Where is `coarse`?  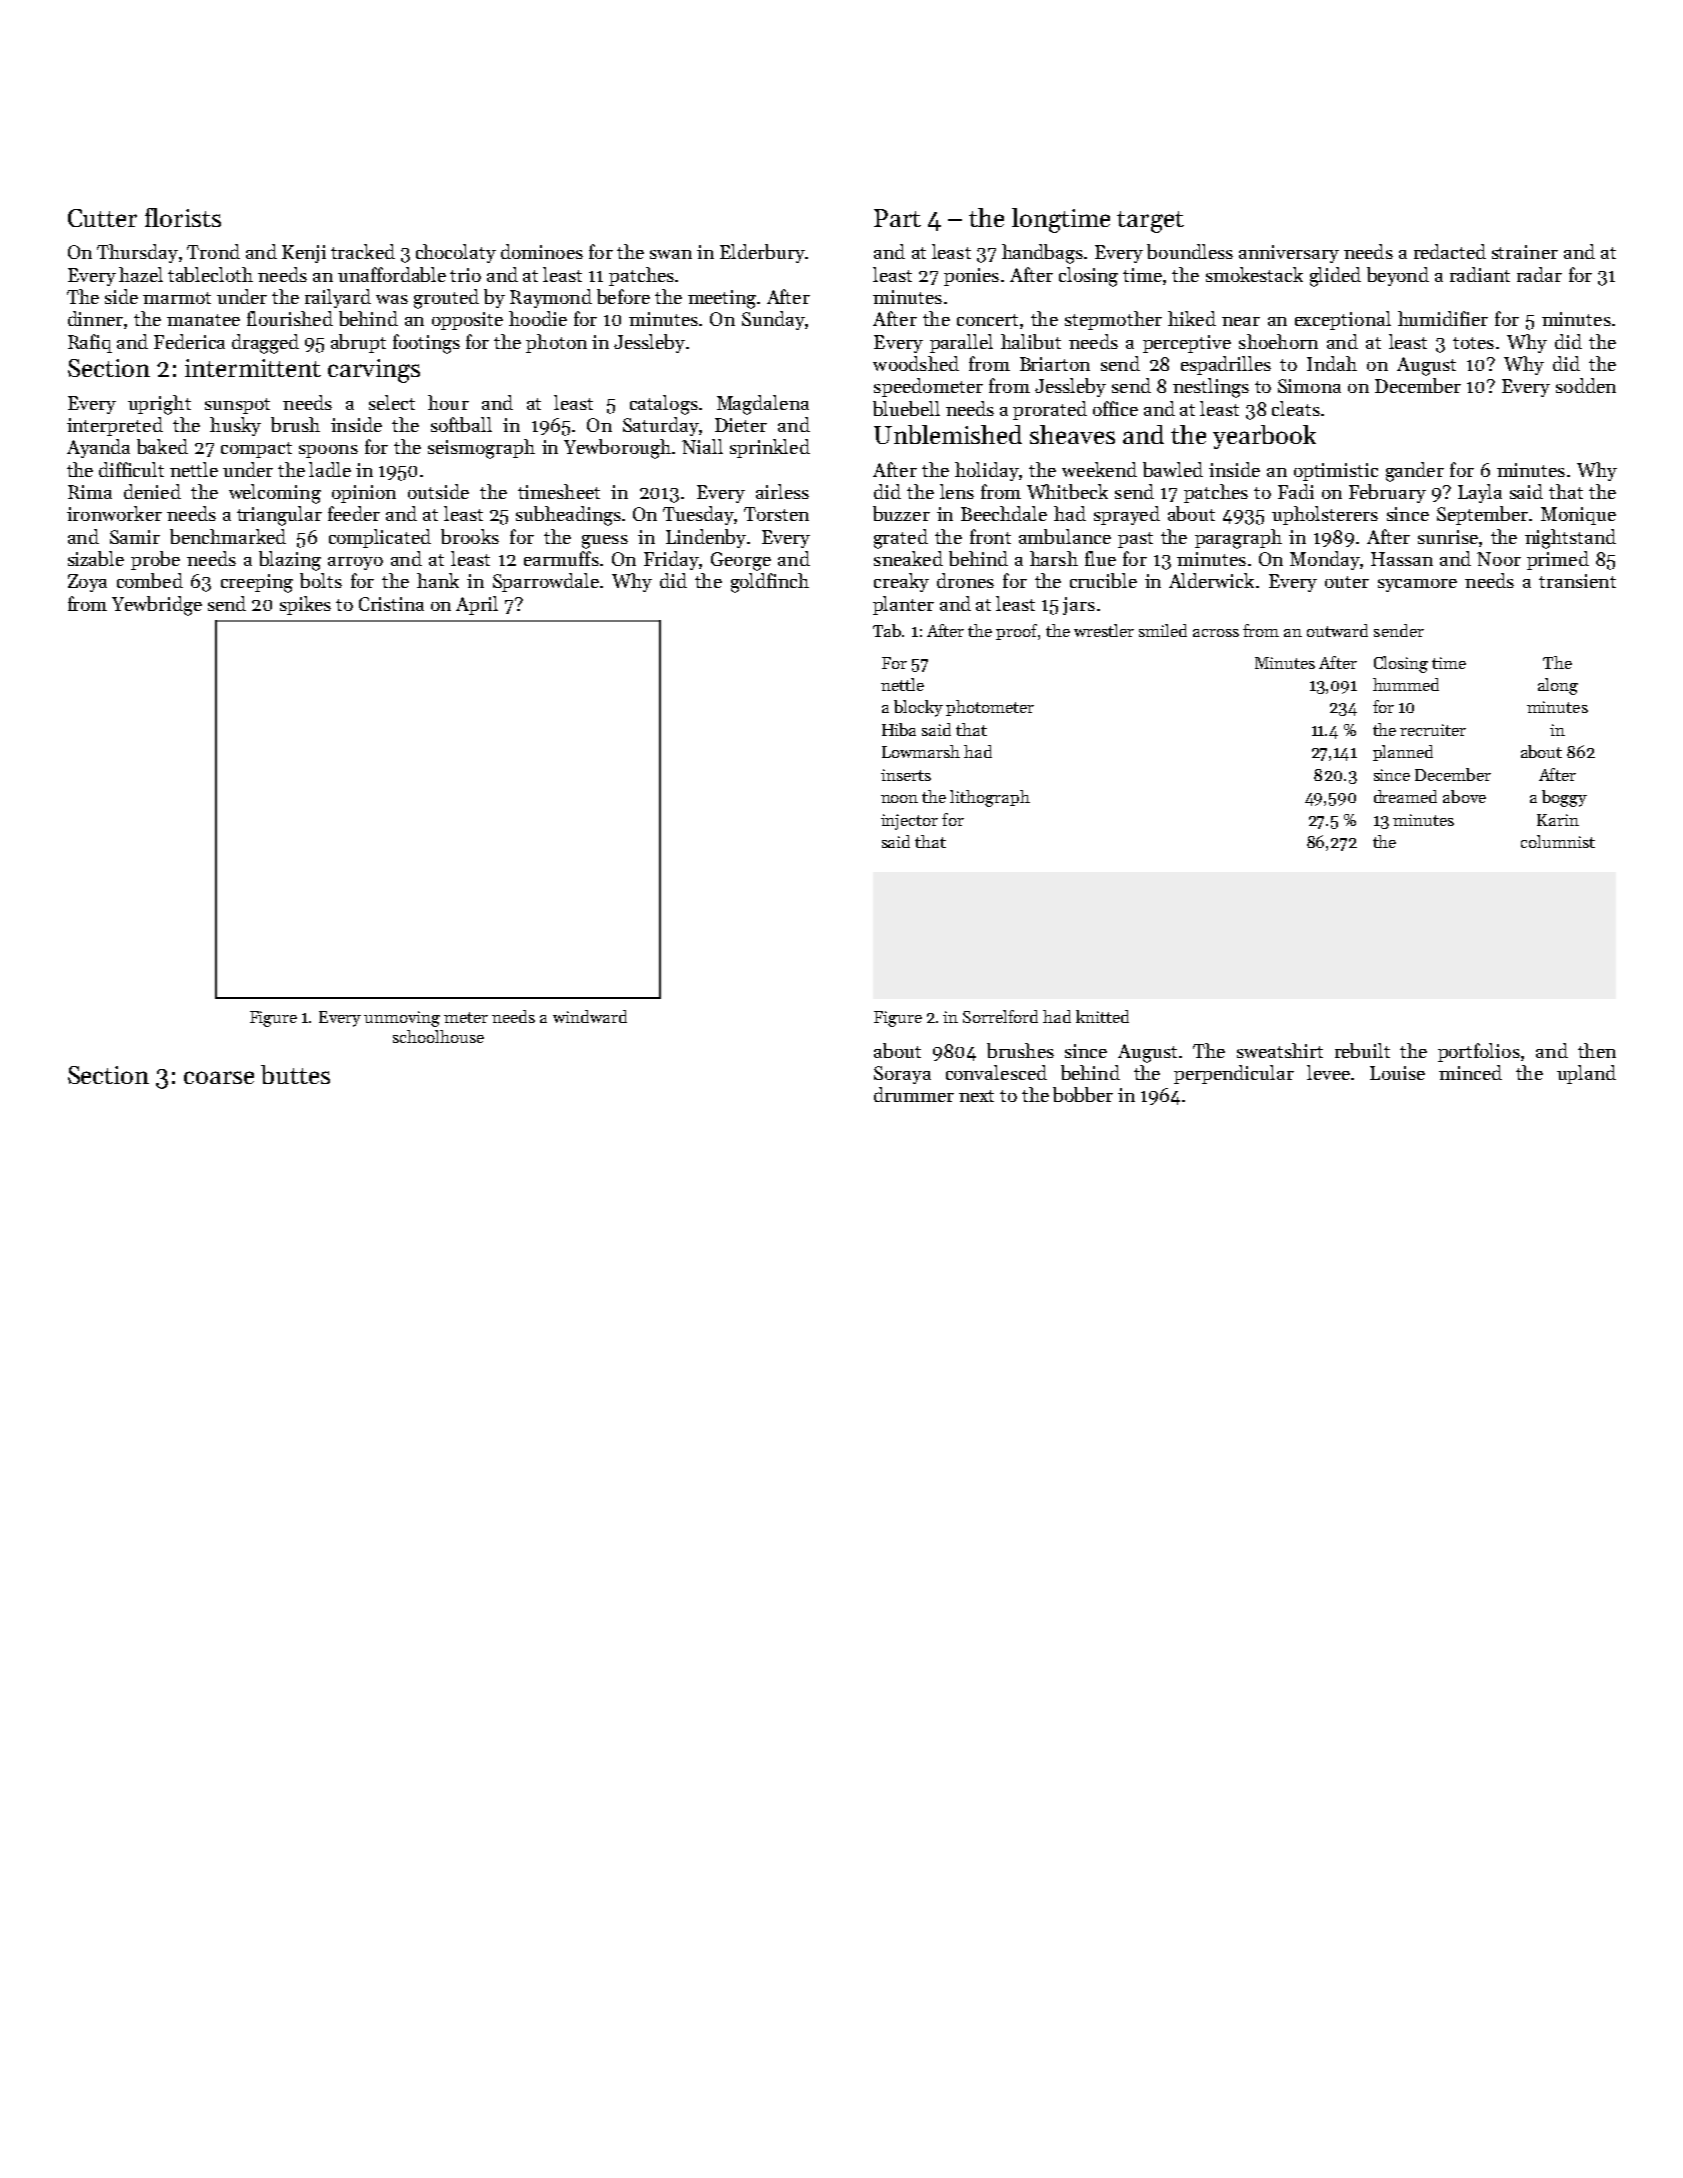
coarse is located at coordinates (219, 1077).
